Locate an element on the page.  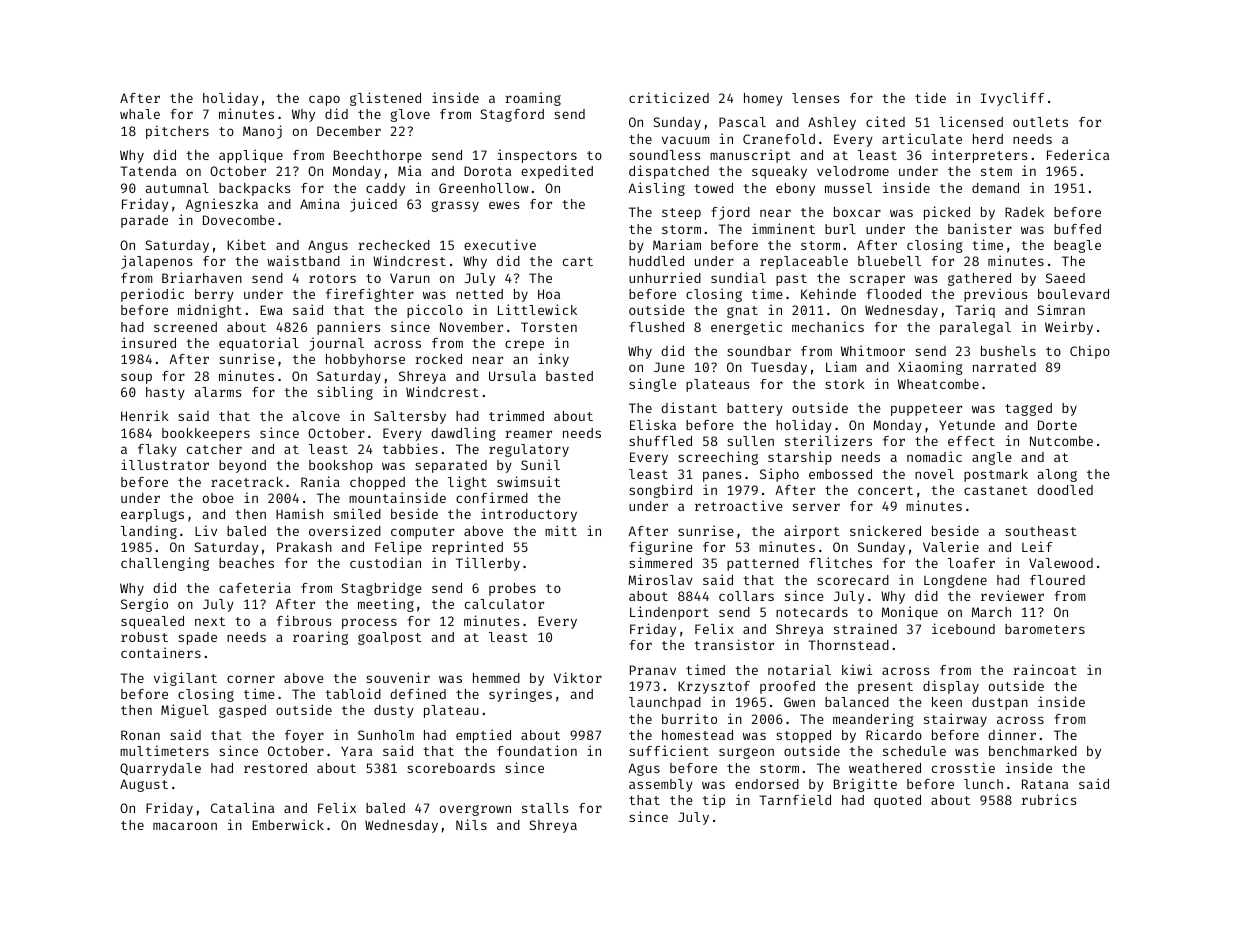
vacuum is located at coordinates (685, 140).
